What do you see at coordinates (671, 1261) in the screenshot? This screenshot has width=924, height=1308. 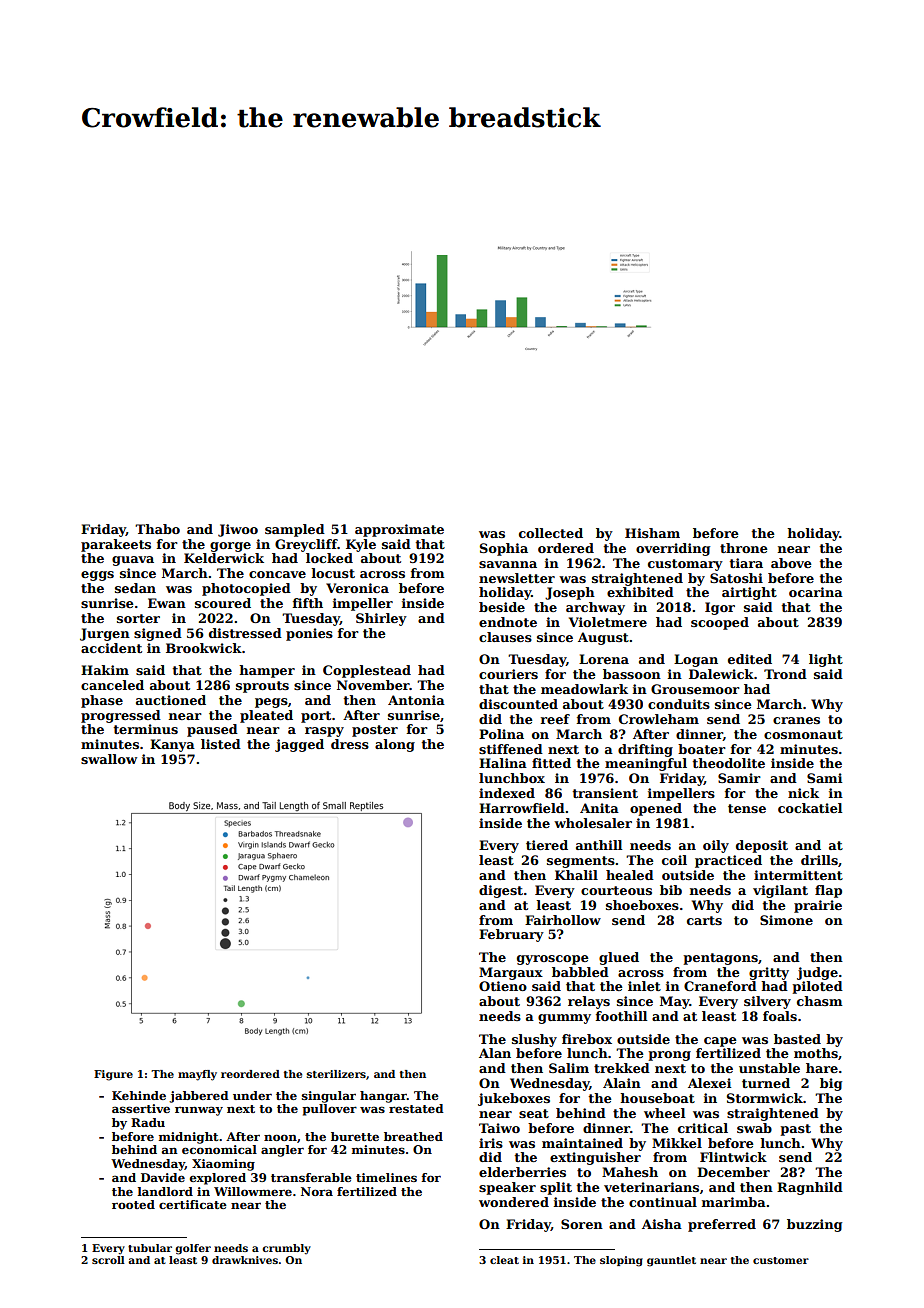 I see `gauntlet` at bounding box center [671, 1261].
